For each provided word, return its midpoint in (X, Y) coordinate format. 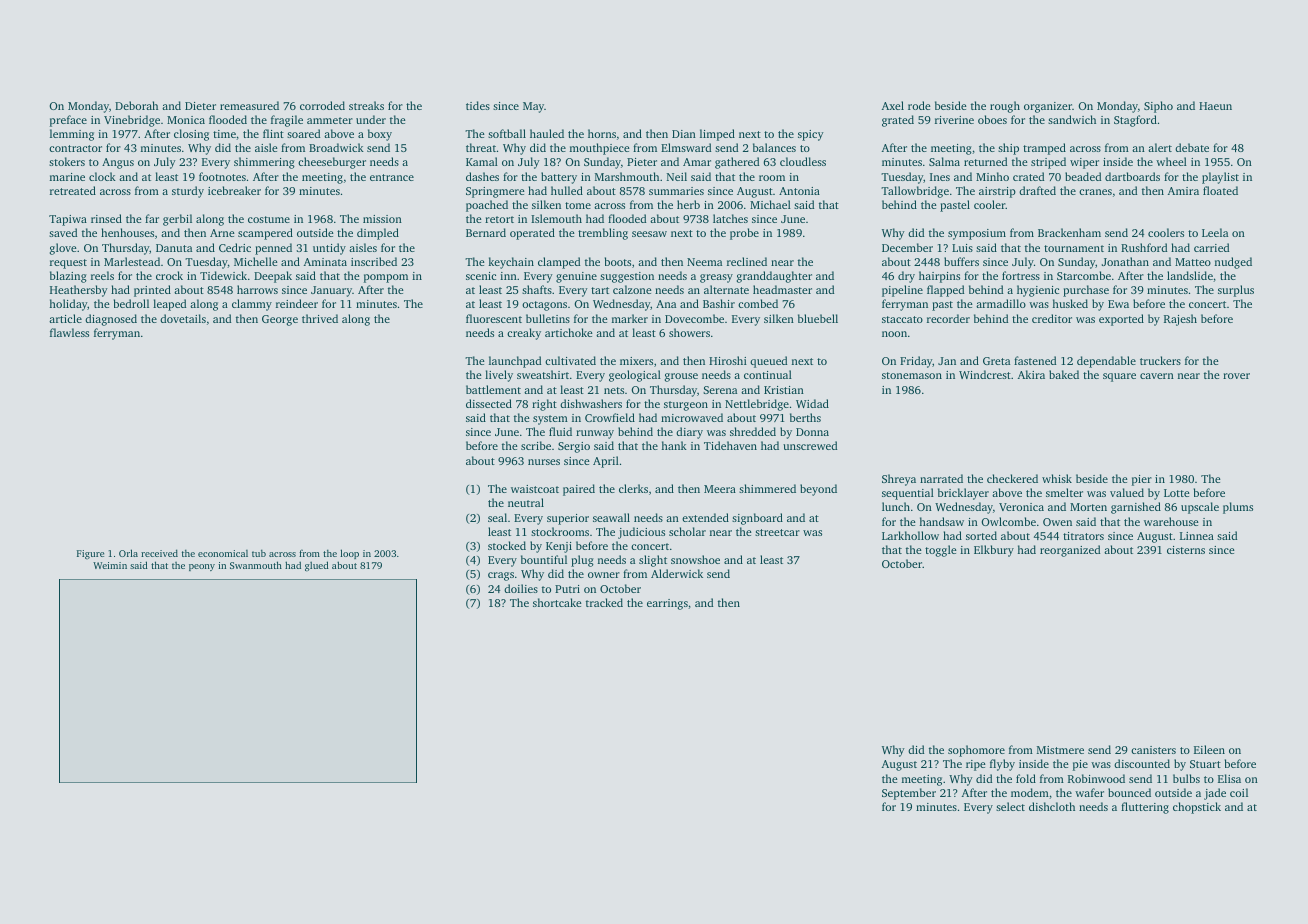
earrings (667, 604)
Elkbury (994, 551)
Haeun (1215, 106)
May (533, 107)
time (224, 134)
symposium (977, 234)
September (909, 794)
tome (578, 205)
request (68, 264)
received (159, 553)
